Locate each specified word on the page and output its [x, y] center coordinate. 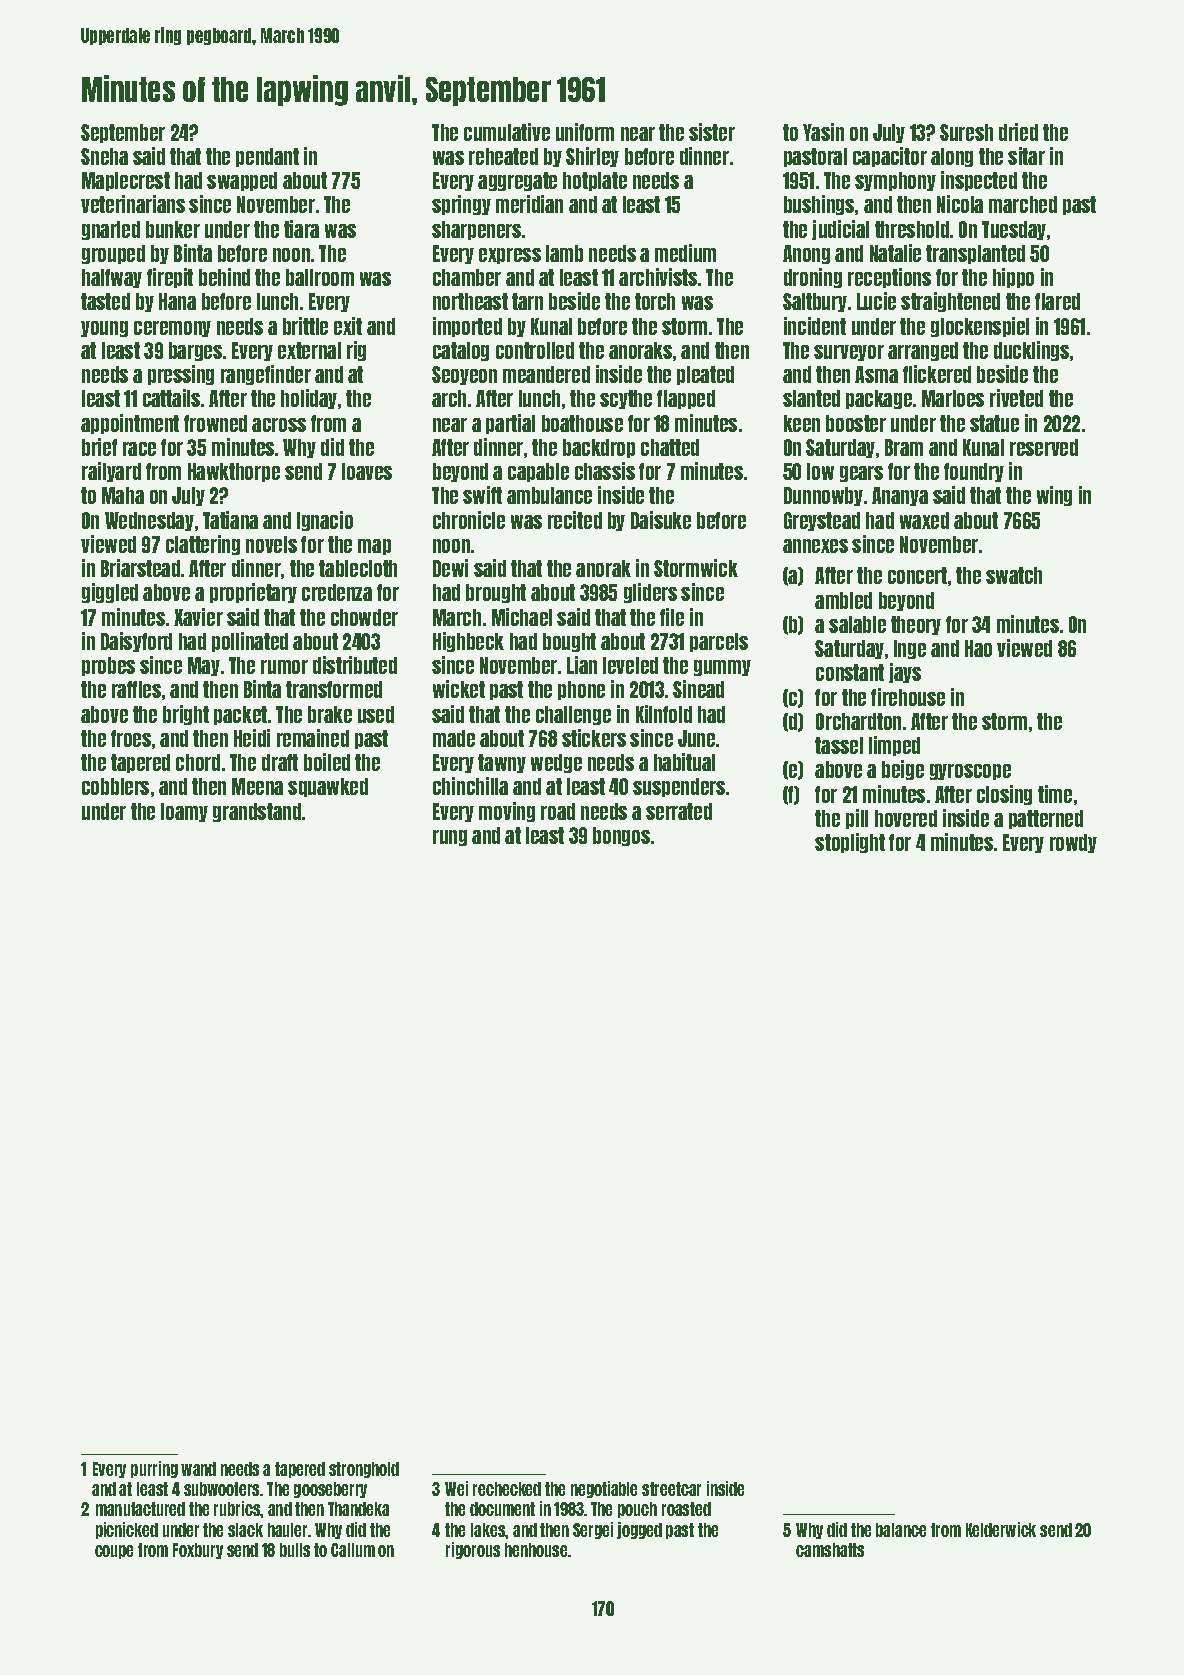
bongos [621, 836]
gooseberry [330, 1490]
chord [198, 762]
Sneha [104, 156]
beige [903, 770]
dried [1018, 132]
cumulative [507, 132]
